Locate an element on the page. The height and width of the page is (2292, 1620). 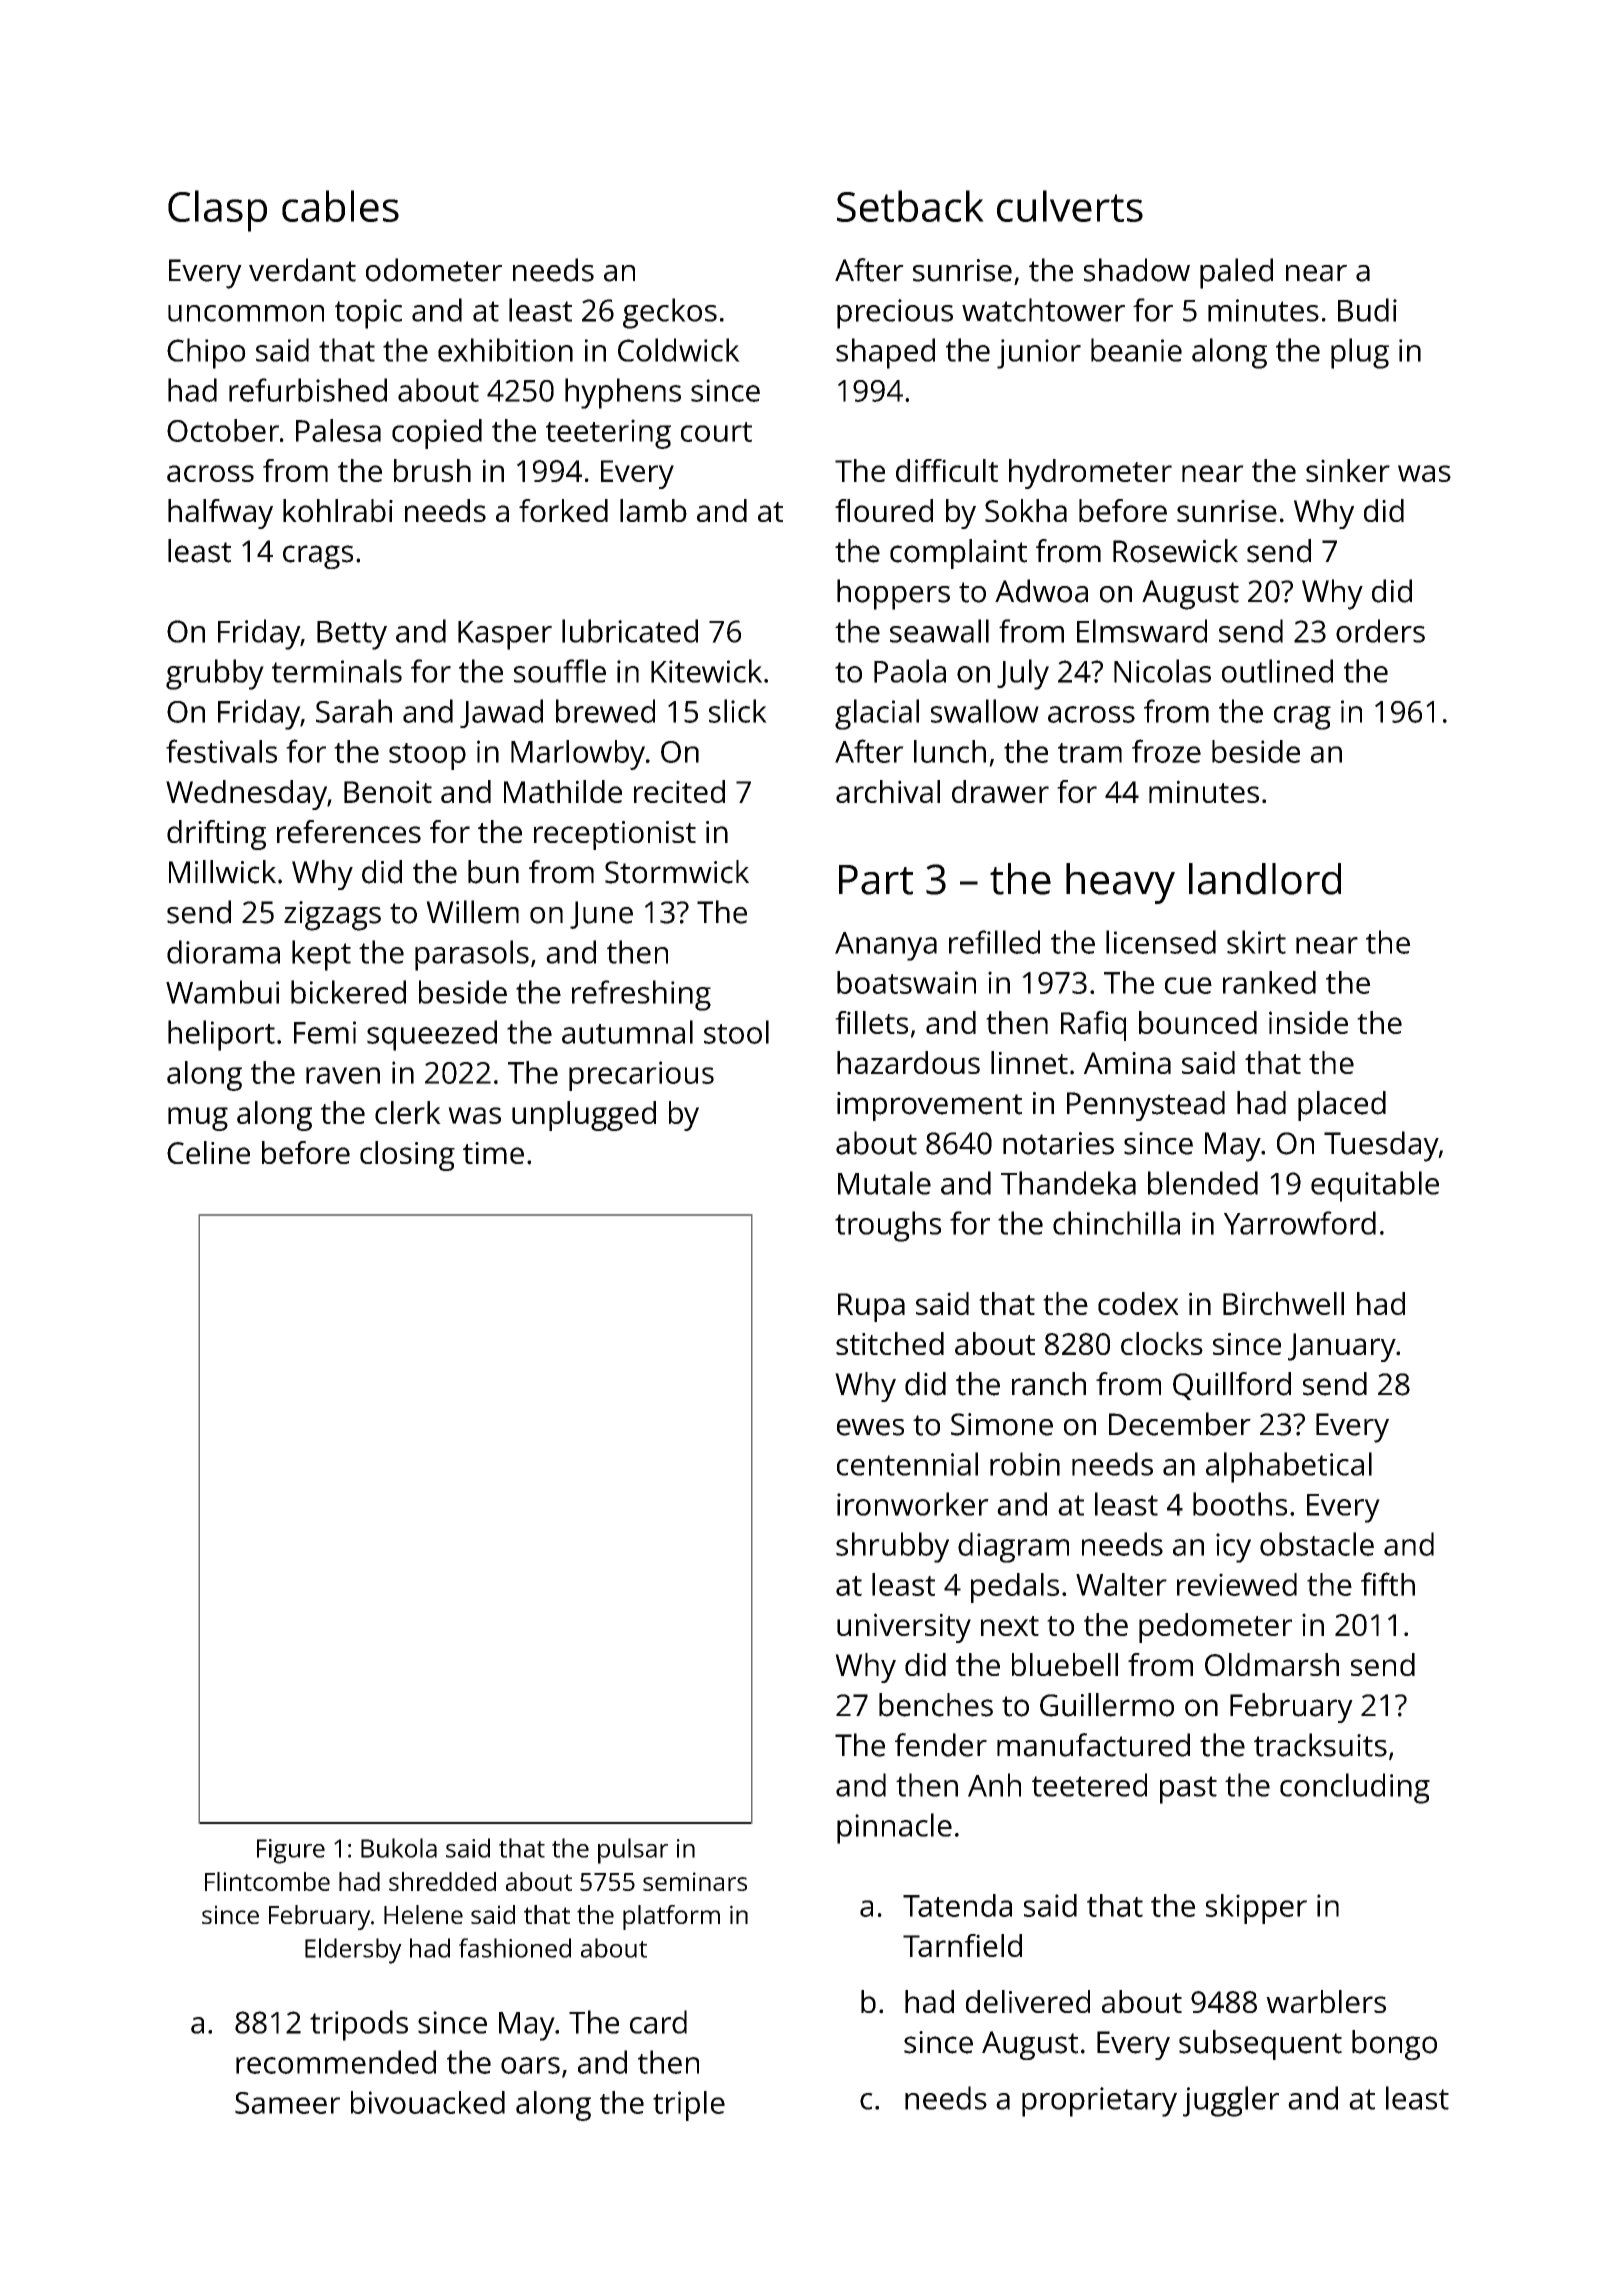
glacial is located at coordinates (877, 714).
